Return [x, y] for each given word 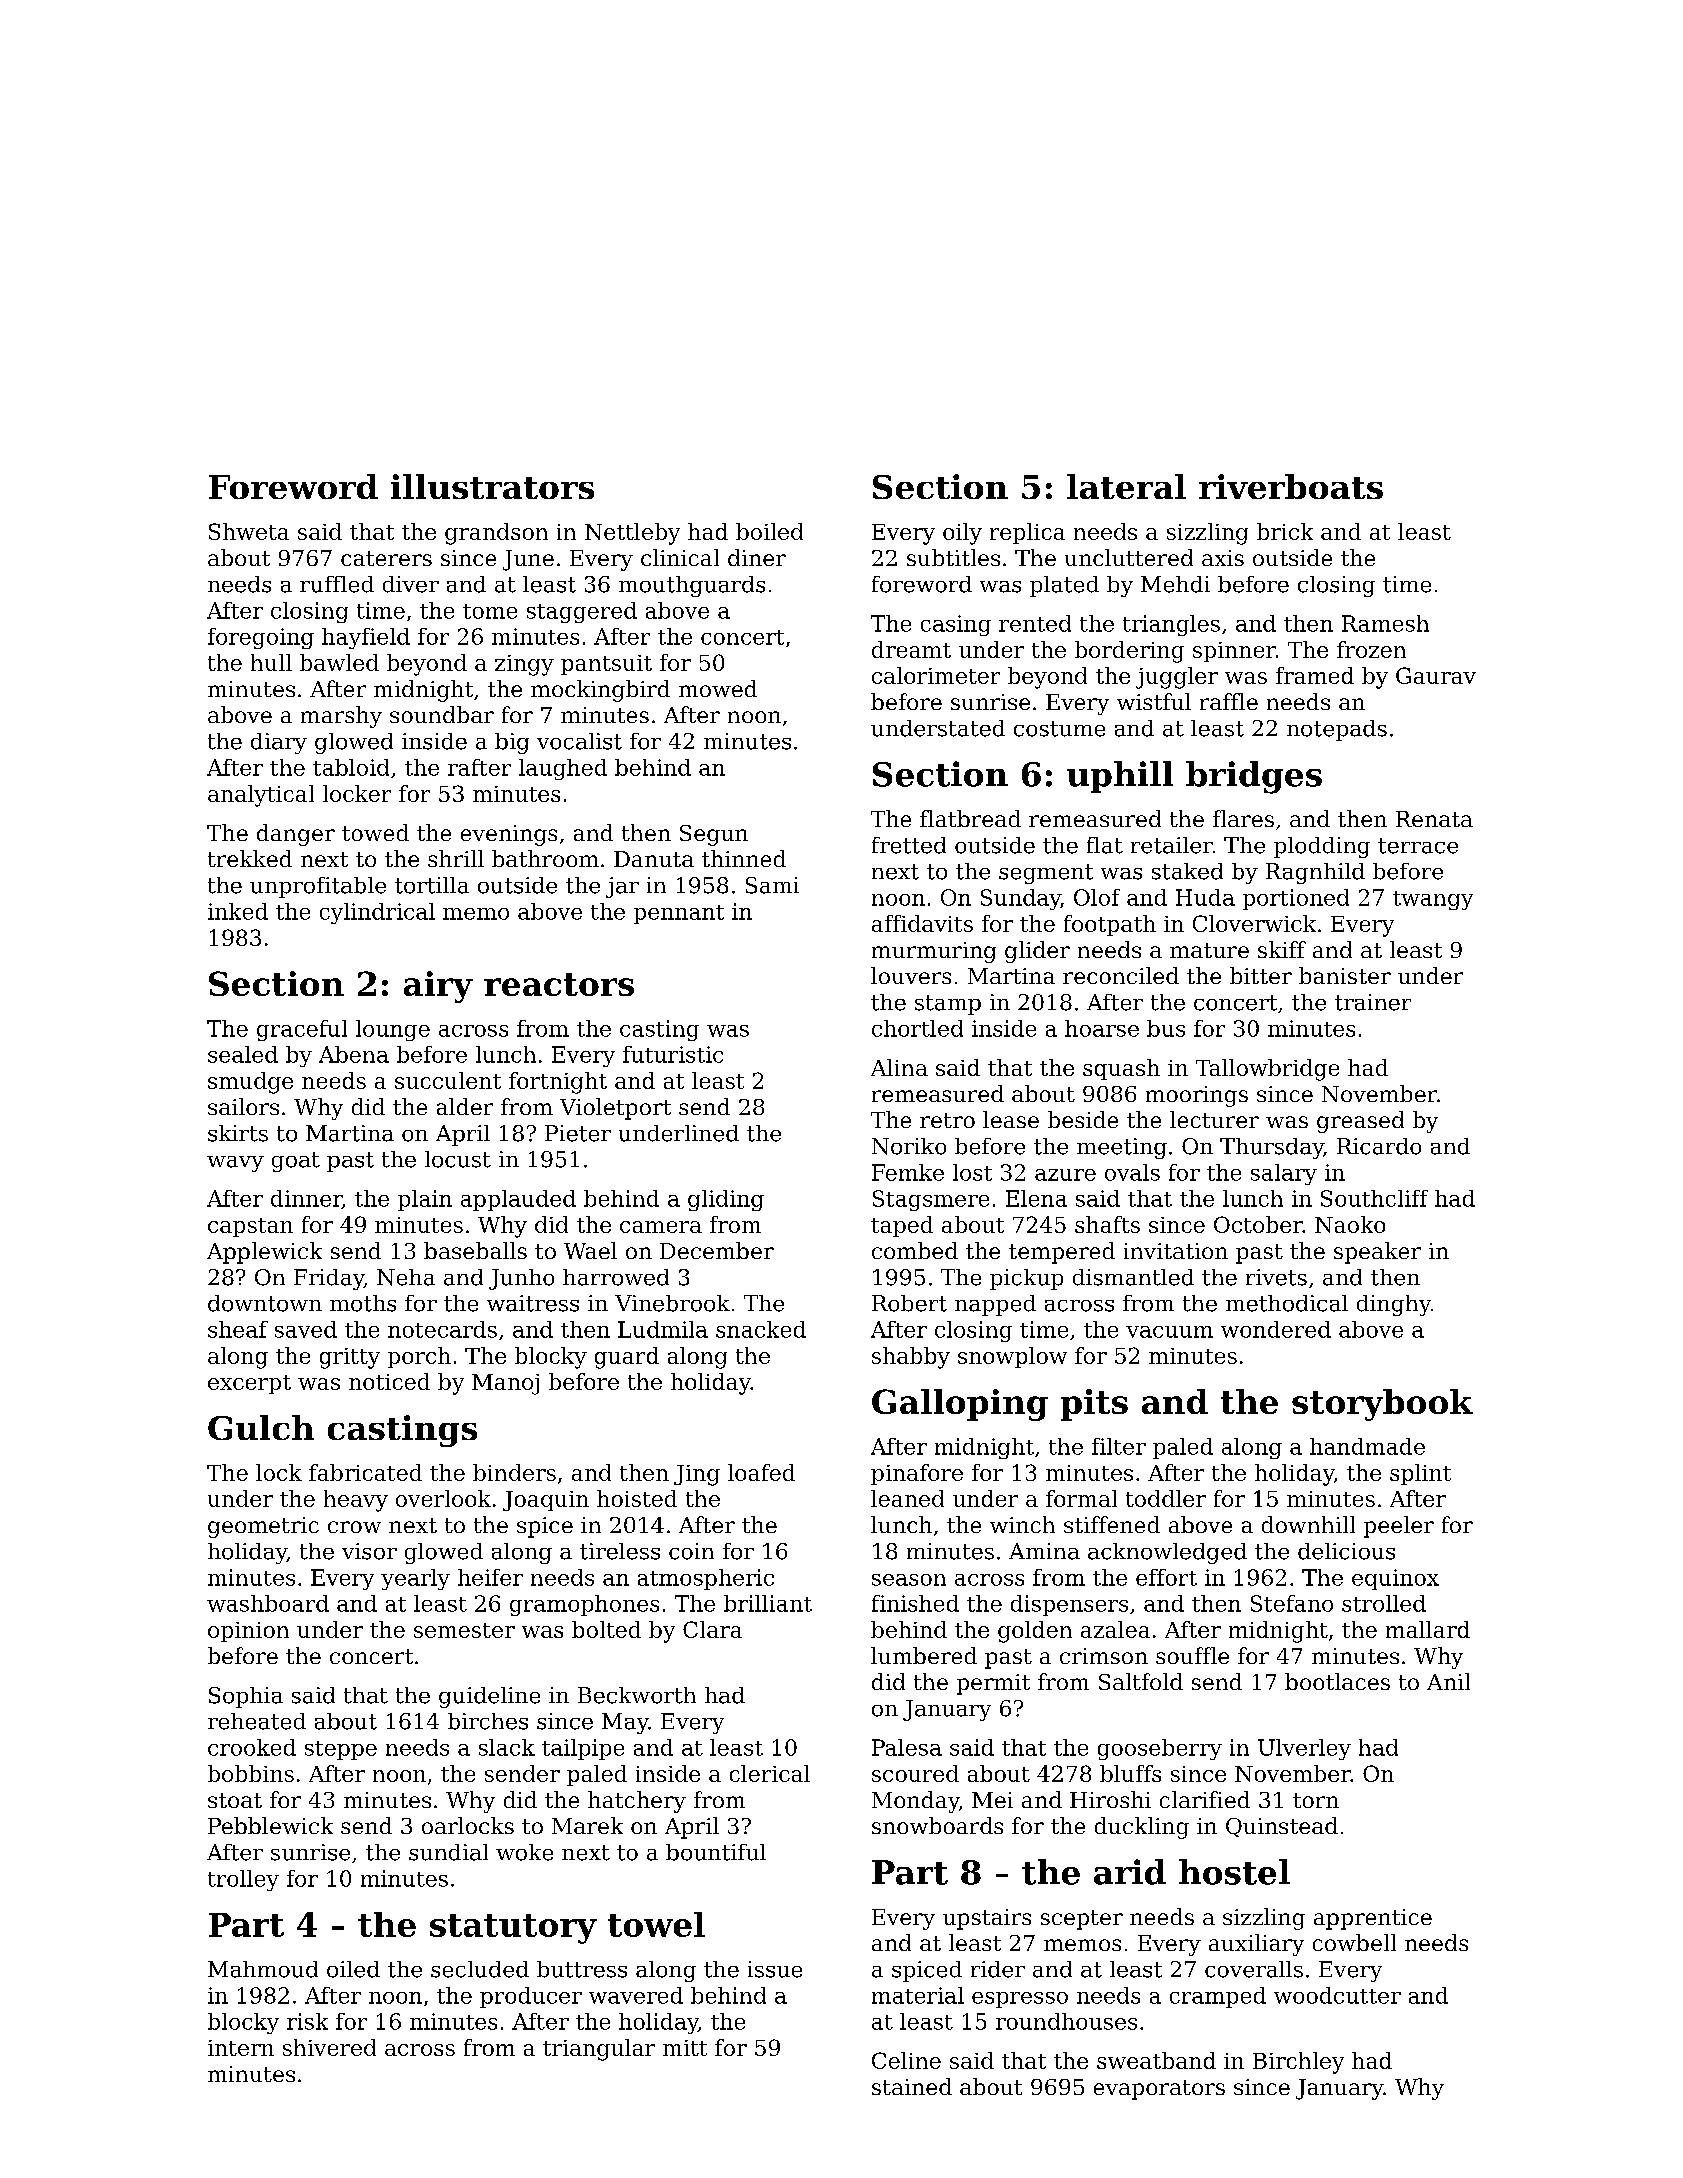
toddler [1166, 1498]
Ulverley [1304, 1749]
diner [757, 557]
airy [438, 987]
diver [411, 584]
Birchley [1298, 2063]
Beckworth [637, 1695]
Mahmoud [263, 1969]
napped [995, 1305]
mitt [685, 2048]
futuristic [673, 1054]
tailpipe [583, 1749]
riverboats [1291, 486]
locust [458, 1159]
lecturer [1214, 1119]
